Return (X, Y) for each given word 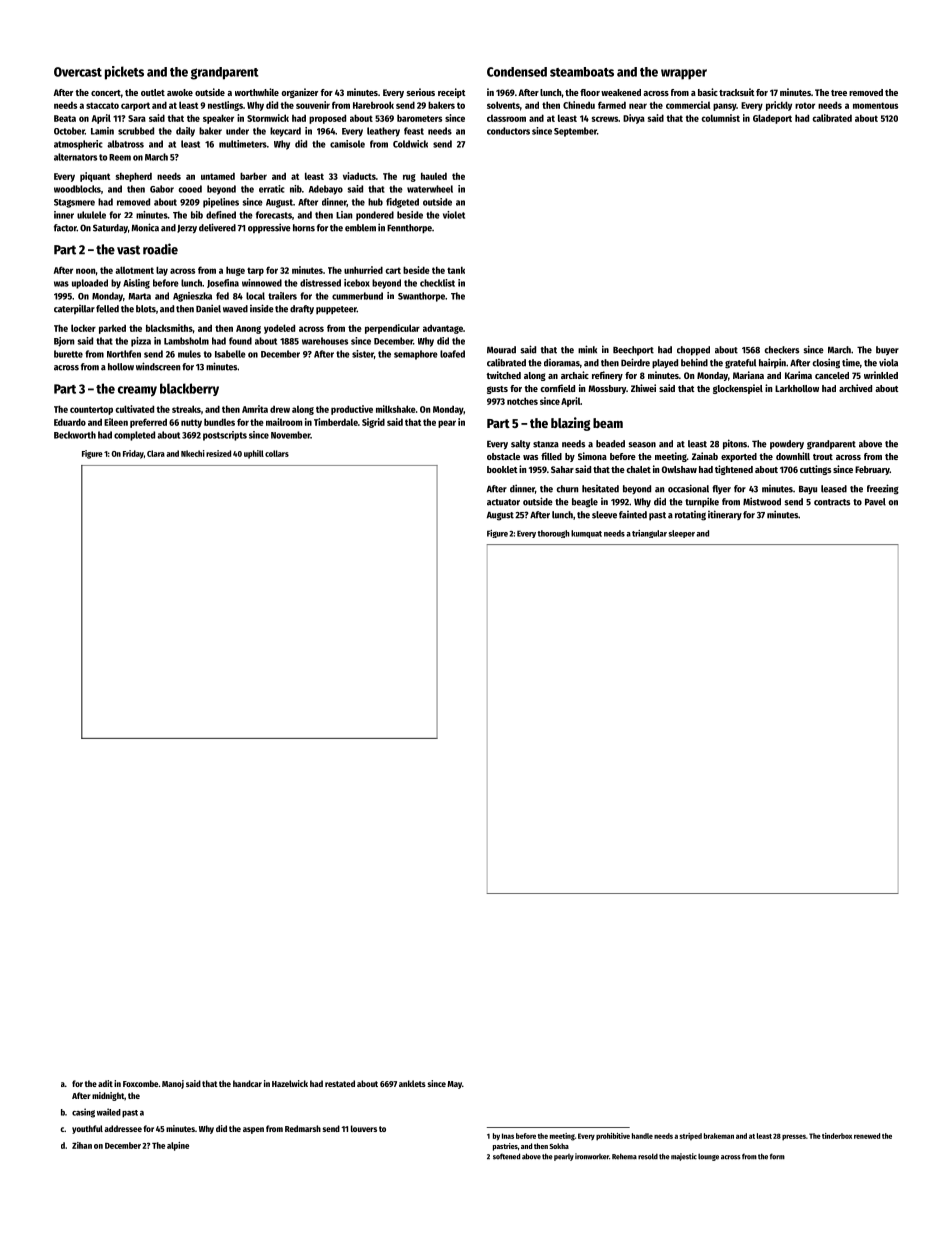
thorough (554, 534)
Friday (133, 454)
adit (105, 1083)
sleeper (681, 534)
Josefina (223, 283)
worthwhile (257, 92)
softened (506, 1156)
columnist (720, 118)
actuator (503, 502)
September (575, 132)
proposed (327, 119)
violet (454, 215)
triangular (649, 534)
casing (83, 1113)
